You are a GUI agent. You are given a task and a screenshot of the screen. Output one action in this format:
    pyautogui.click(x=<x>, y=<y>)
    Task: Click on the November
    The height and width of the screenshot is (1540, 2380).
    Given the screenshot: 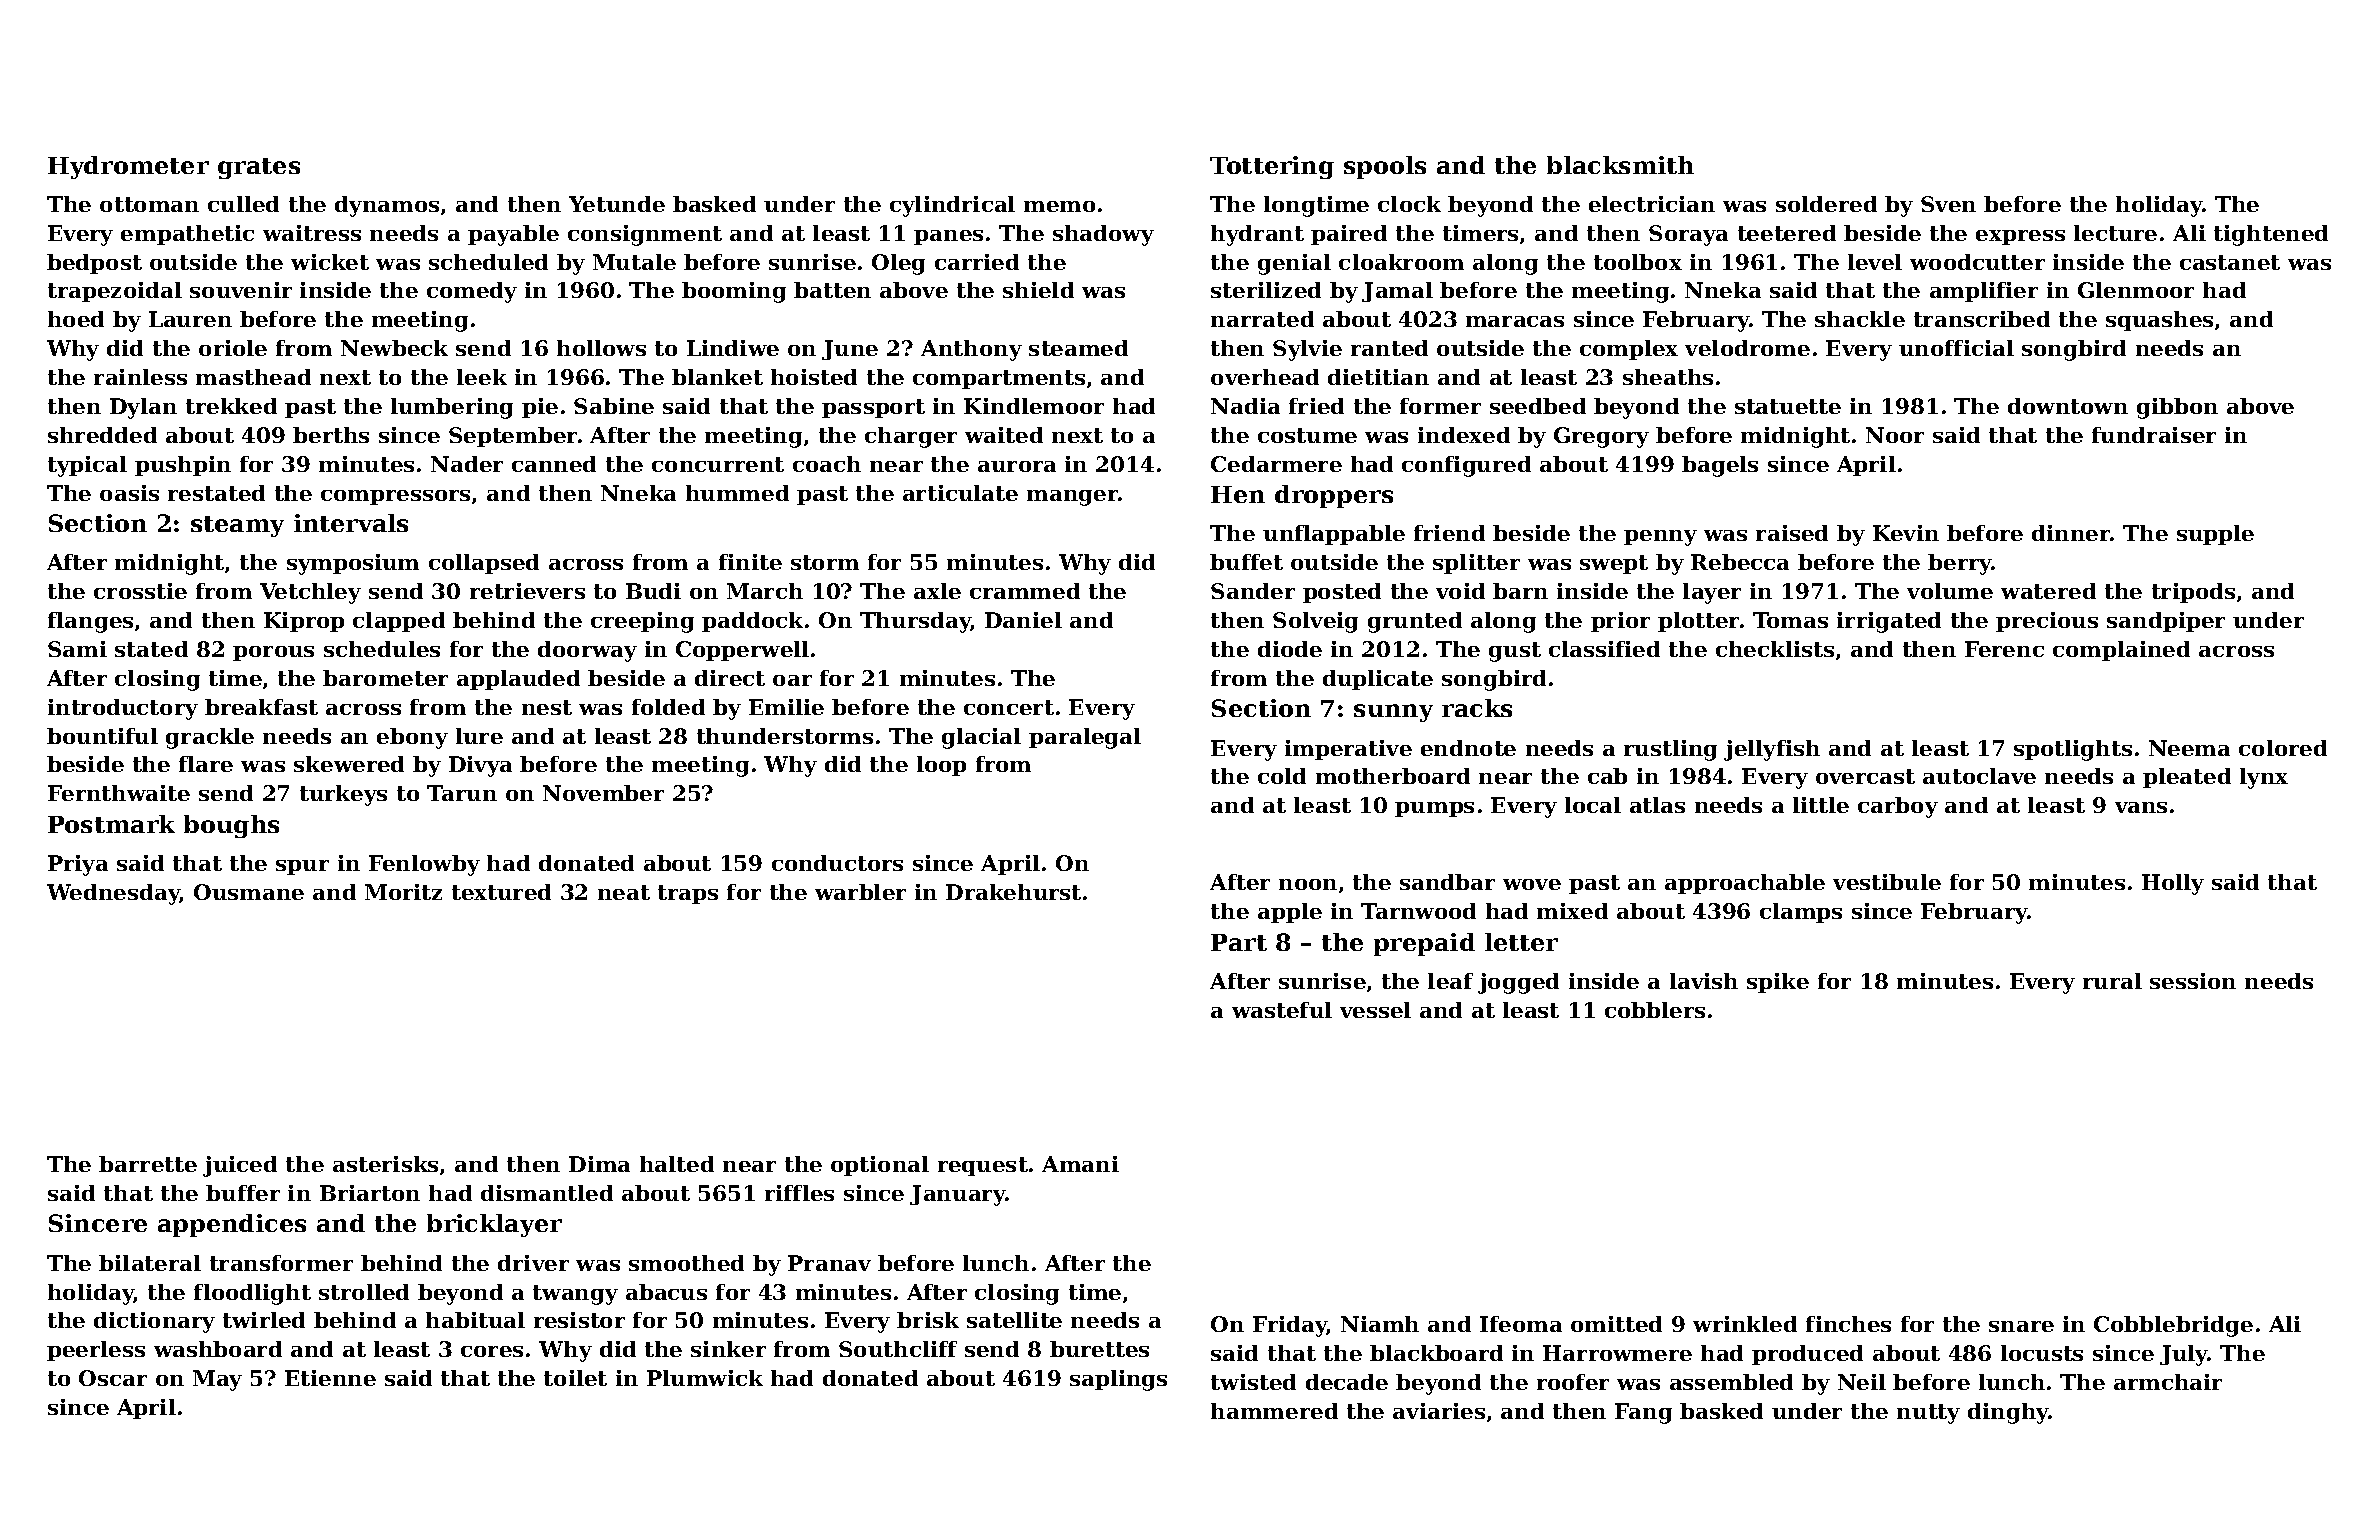 What is the action you would take?
    pyautogui.click(x=603, y=793)
